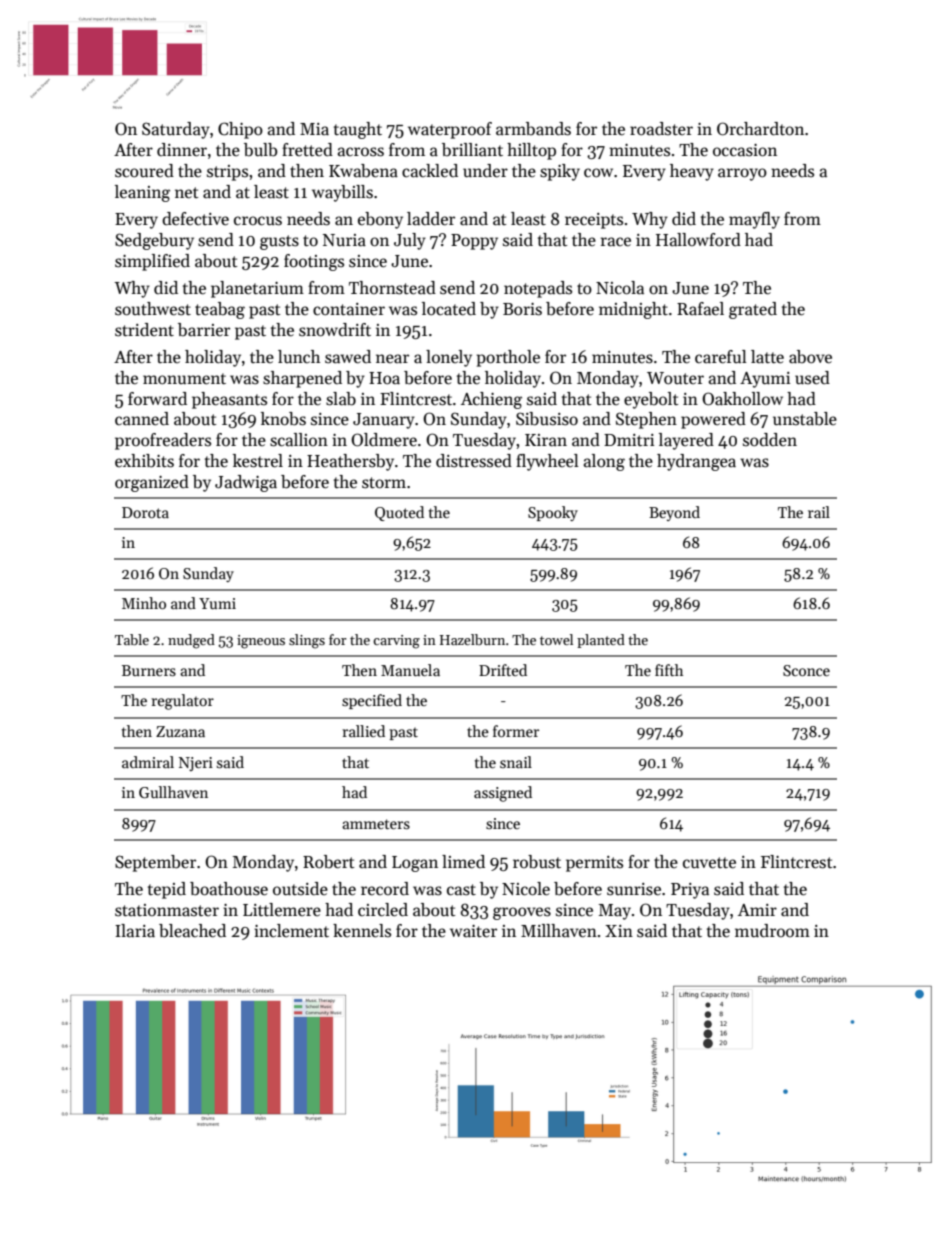  What do you see at coordinates (191, 641) in the screenshot?
I see `nudged` at bounding box center [191, 641].
